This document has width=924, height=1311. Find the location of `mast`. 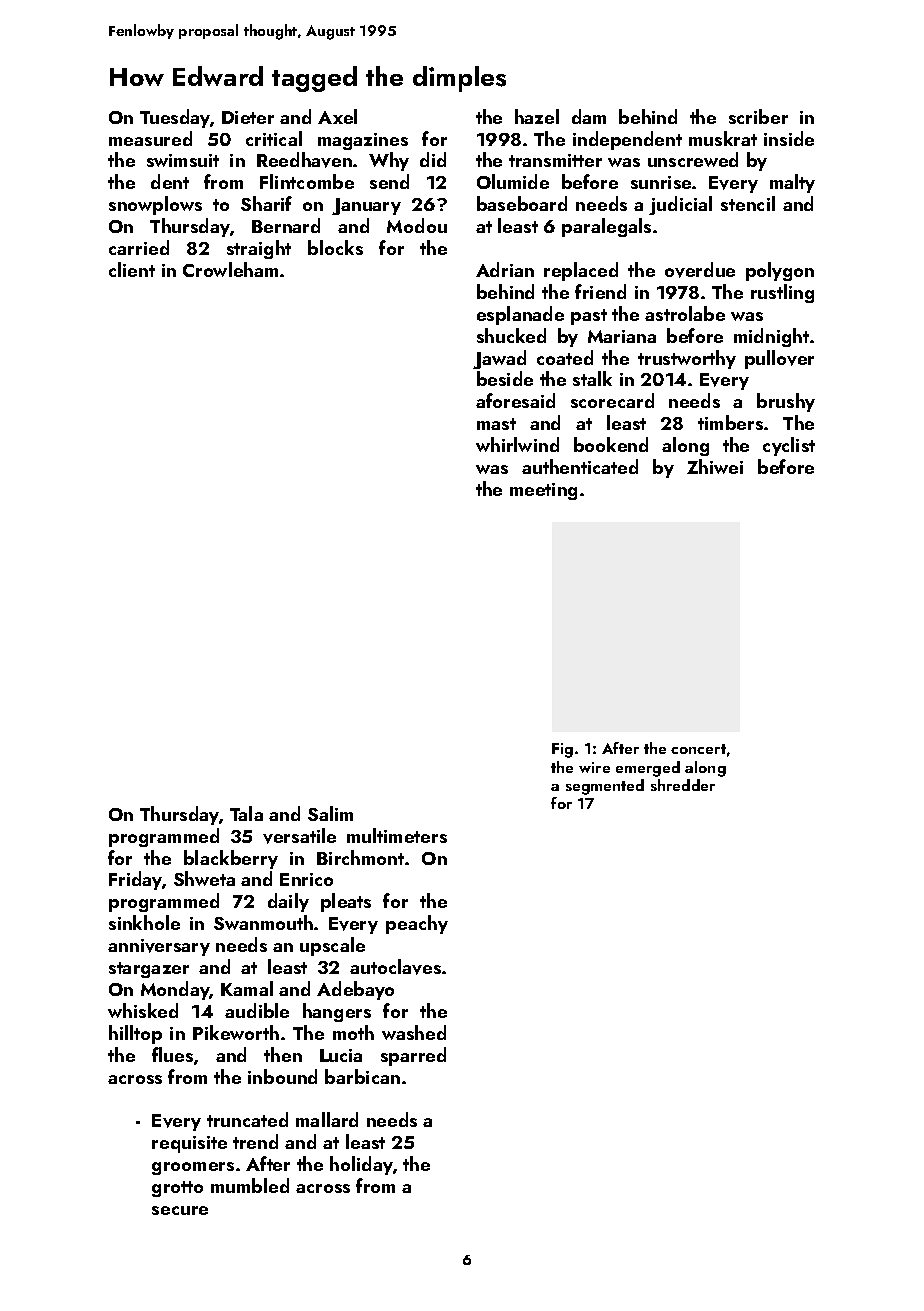

mast is located at coordinates (496, 424).
